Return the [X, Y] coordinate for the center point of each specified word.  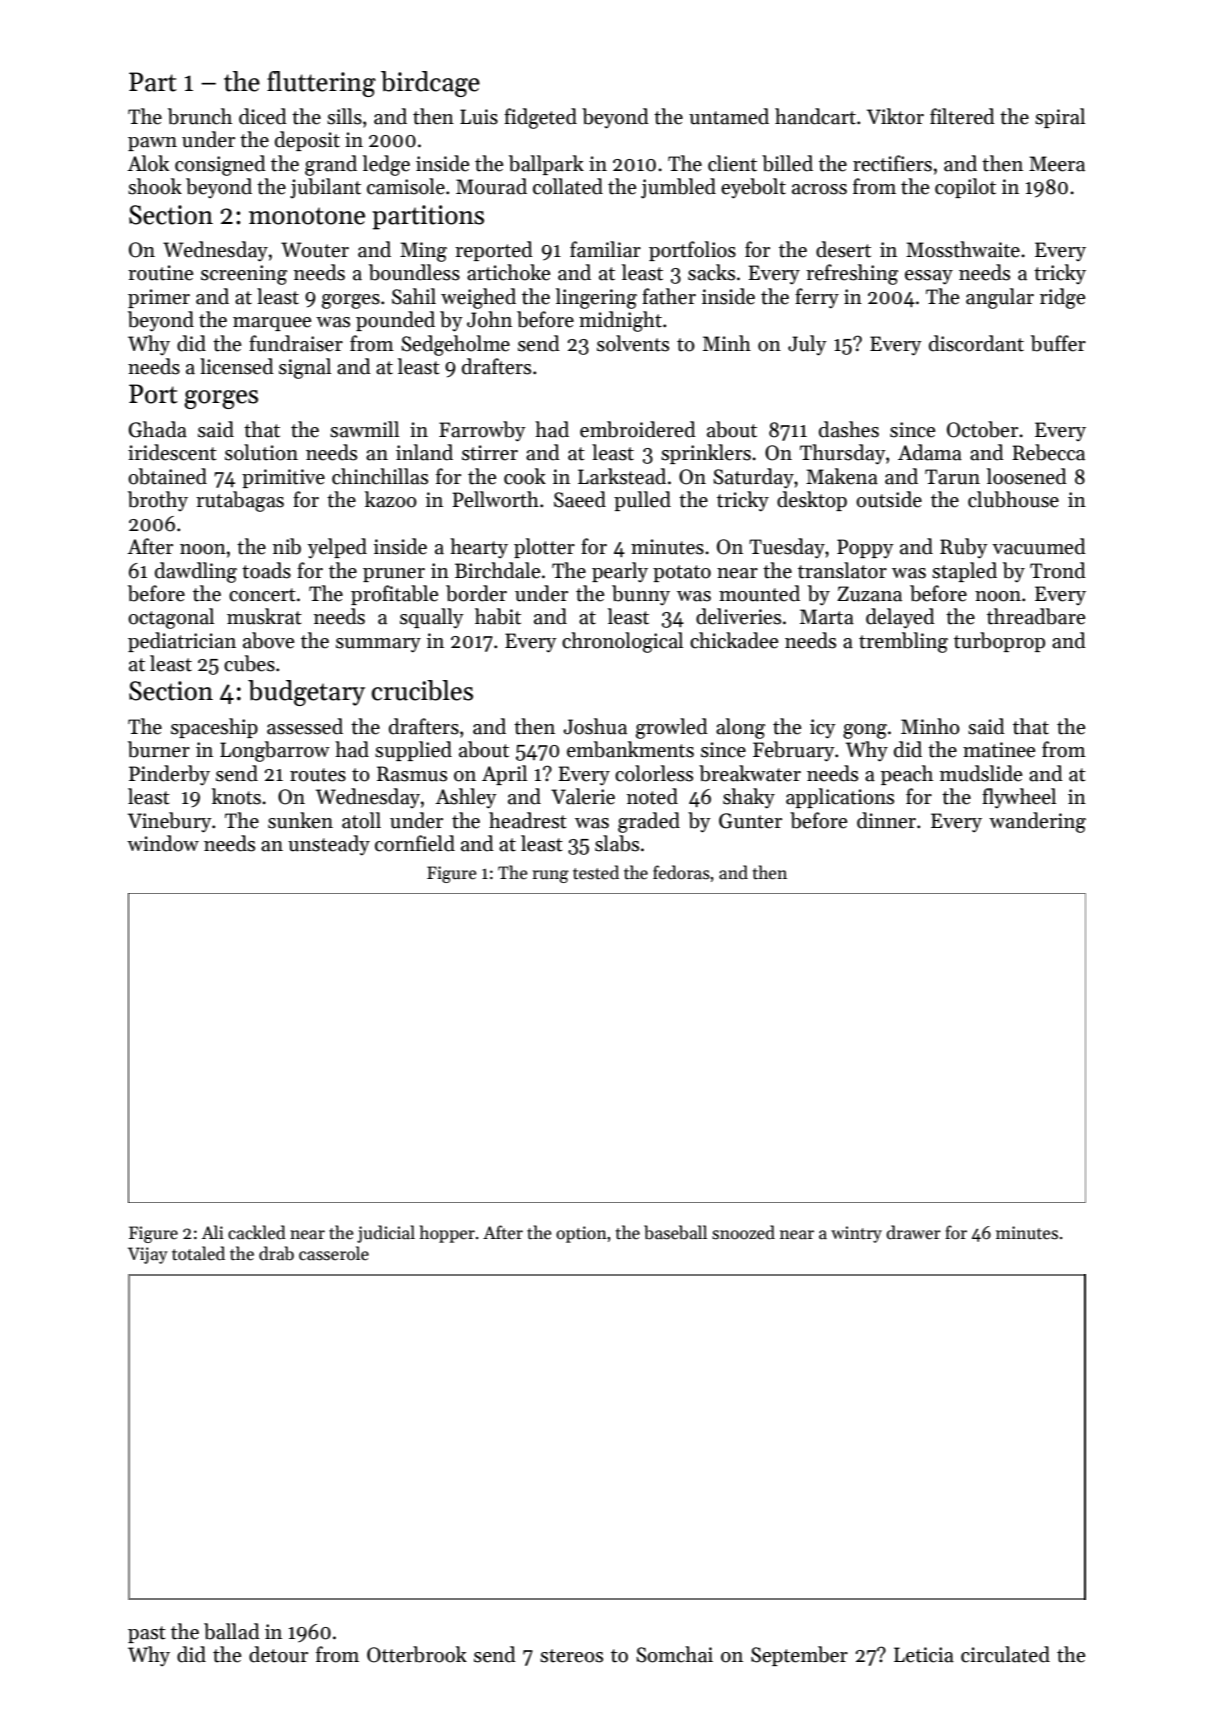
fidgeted [540, 118]
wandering [1037, 822]
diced [263, 116]
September [799, 1656]
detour [278, 1654]
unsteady [329, 845]
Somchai [674, 1654]
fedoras [681, 872]
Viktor [895, 116]
